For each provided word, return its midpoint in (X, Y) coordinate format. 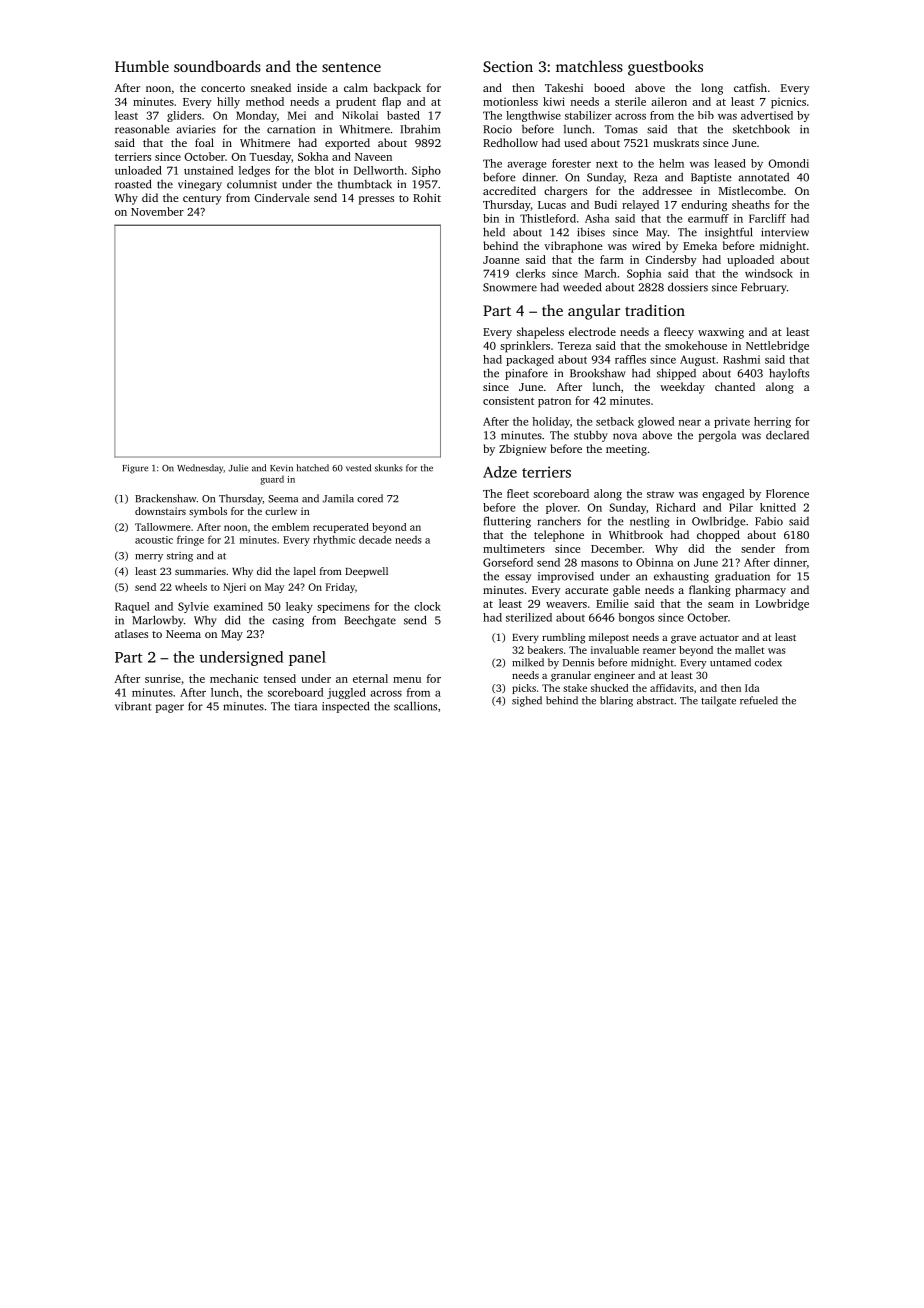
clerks (530, 273)
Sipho (426, 171)
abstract (655, 700)
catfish (750, 87)
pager (170, 708)
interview (785, 232)
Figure (135, 469)
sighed (527, 701)
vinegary (200, 185)
